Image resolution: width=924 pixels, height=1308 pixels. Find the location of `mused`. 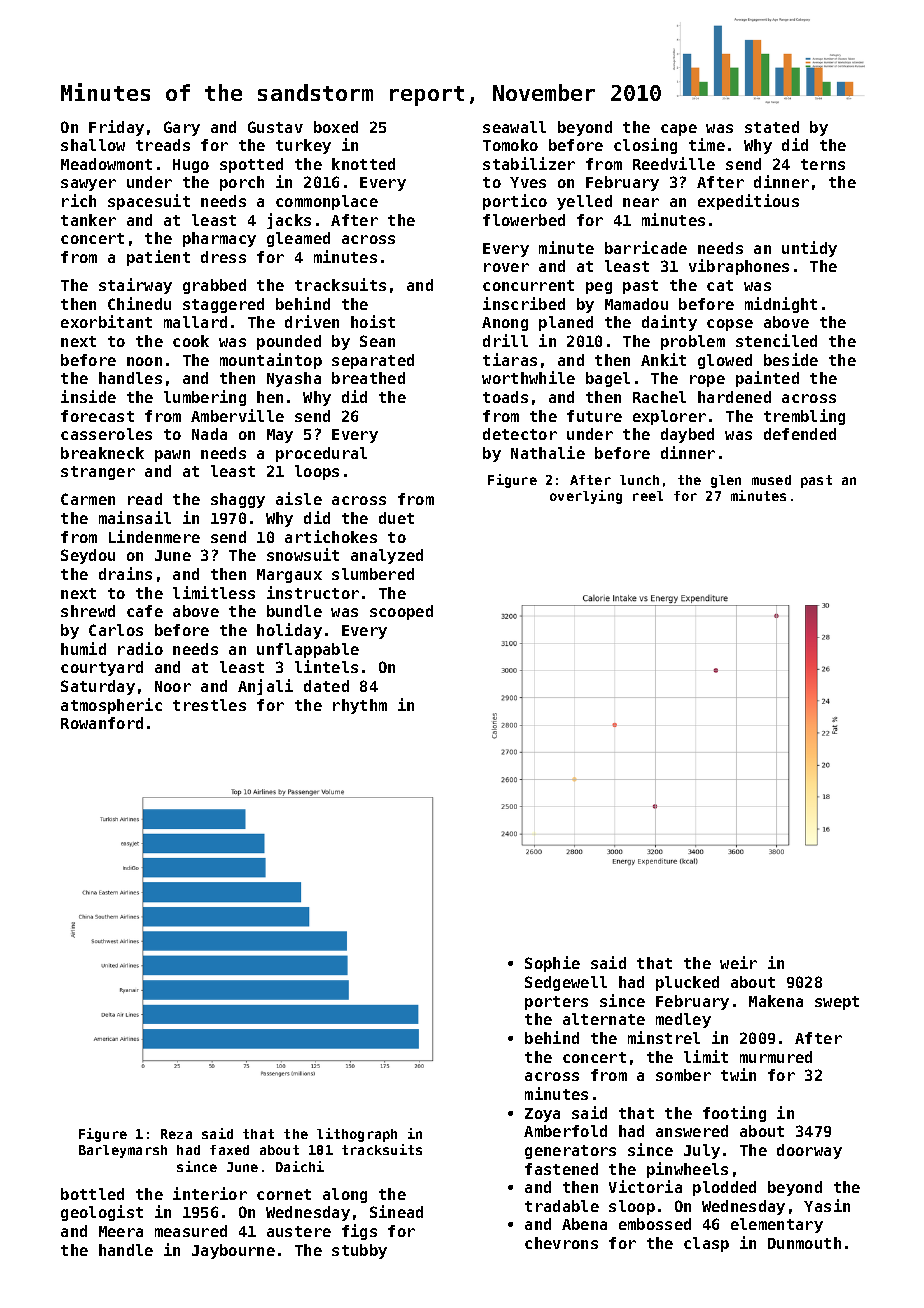

mused is located at coordinates (771, 480).
